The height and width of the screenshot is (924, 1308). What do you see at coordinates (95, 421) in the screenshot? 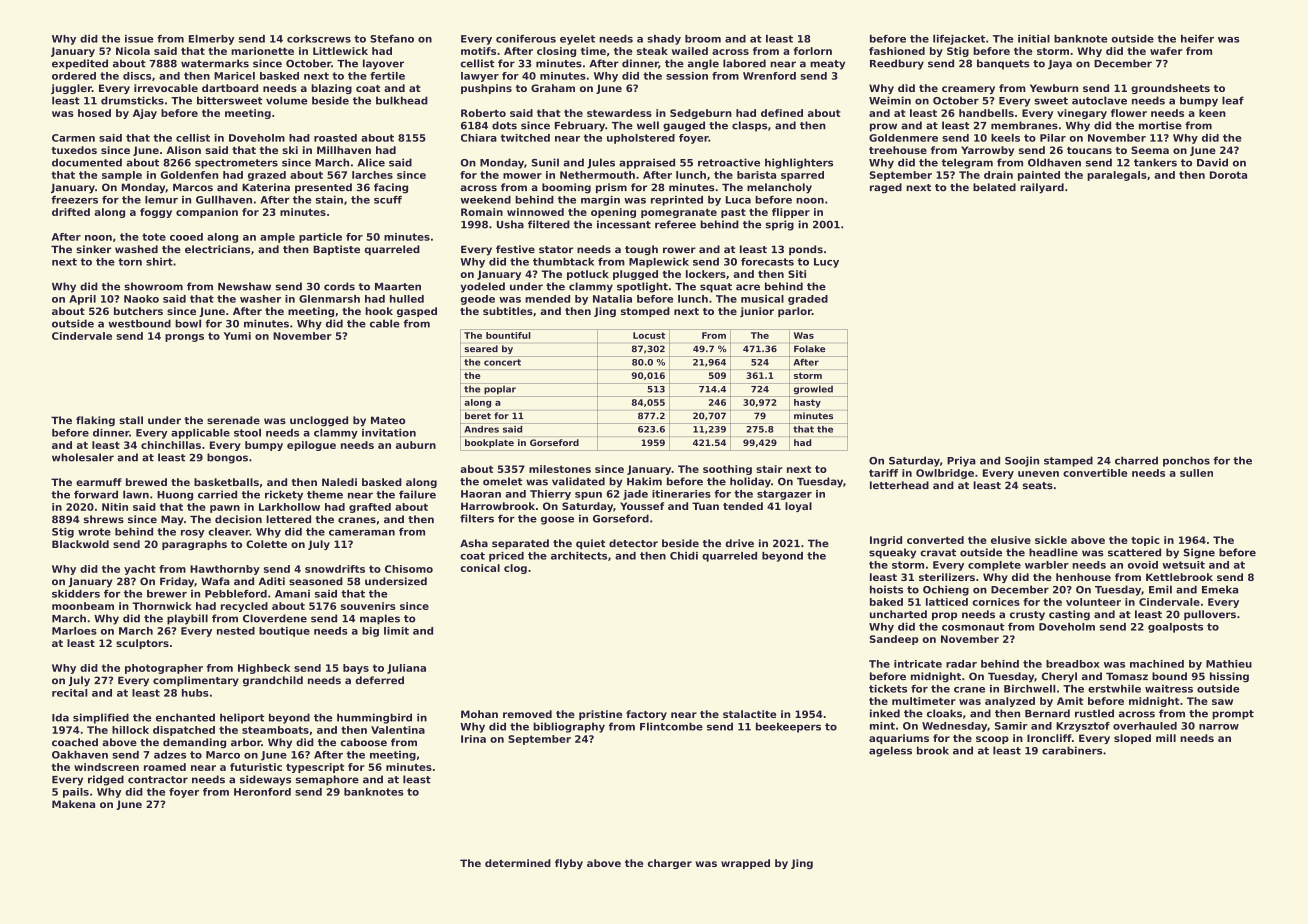
I see `flaking` at bounding box center [95, 421].
